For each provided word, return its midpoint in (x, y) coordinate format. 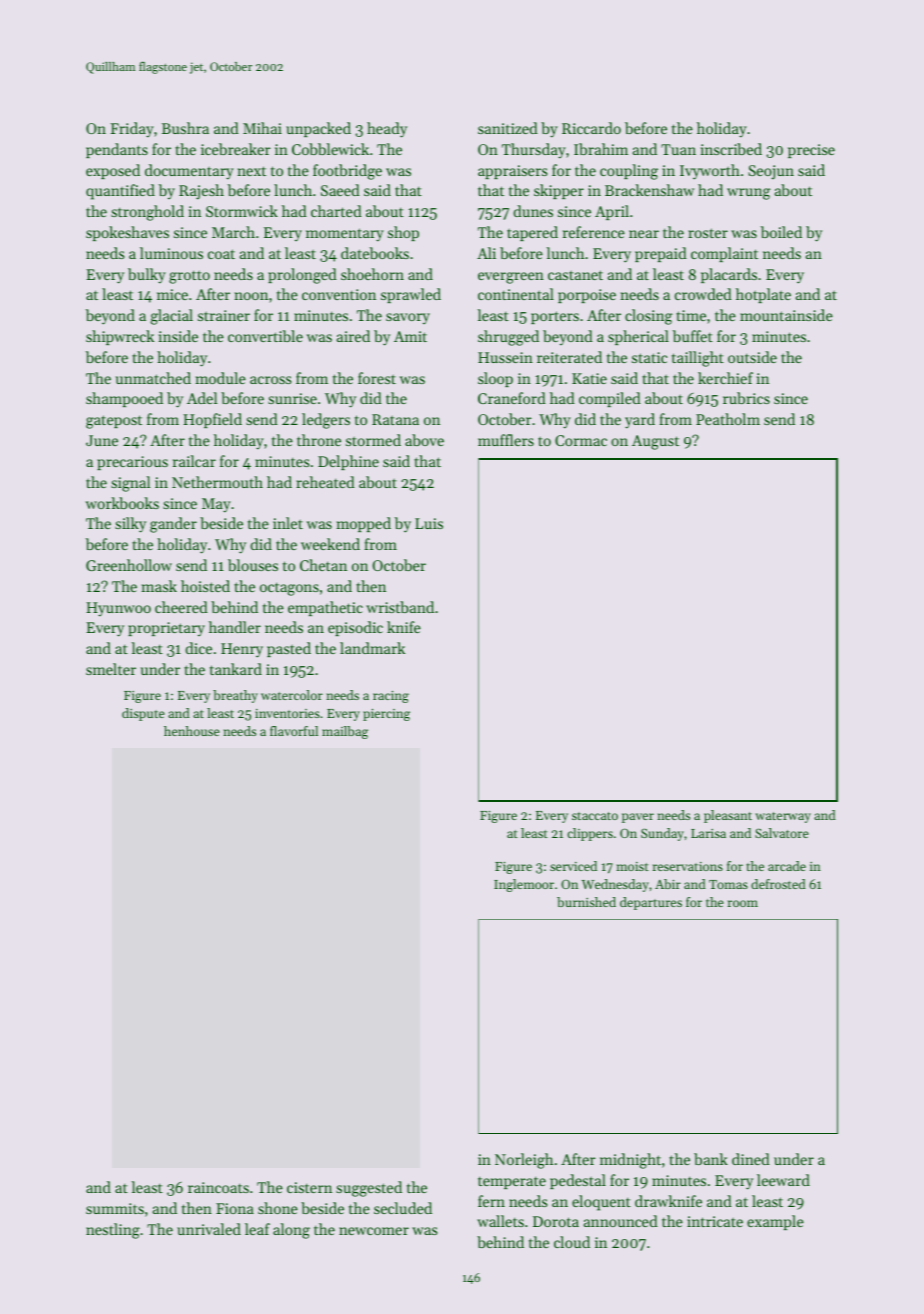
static (649, 357)
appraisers (512, 172)
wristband (400, 607)
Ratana (395, 419)
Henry (242, 650)
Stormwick (242, 211)
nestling (113, 1231)
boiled (781, 232)
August (655, 442)
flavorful (294, 731)
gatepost (114, 422)
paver (638, 818)
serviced (573, 866)
